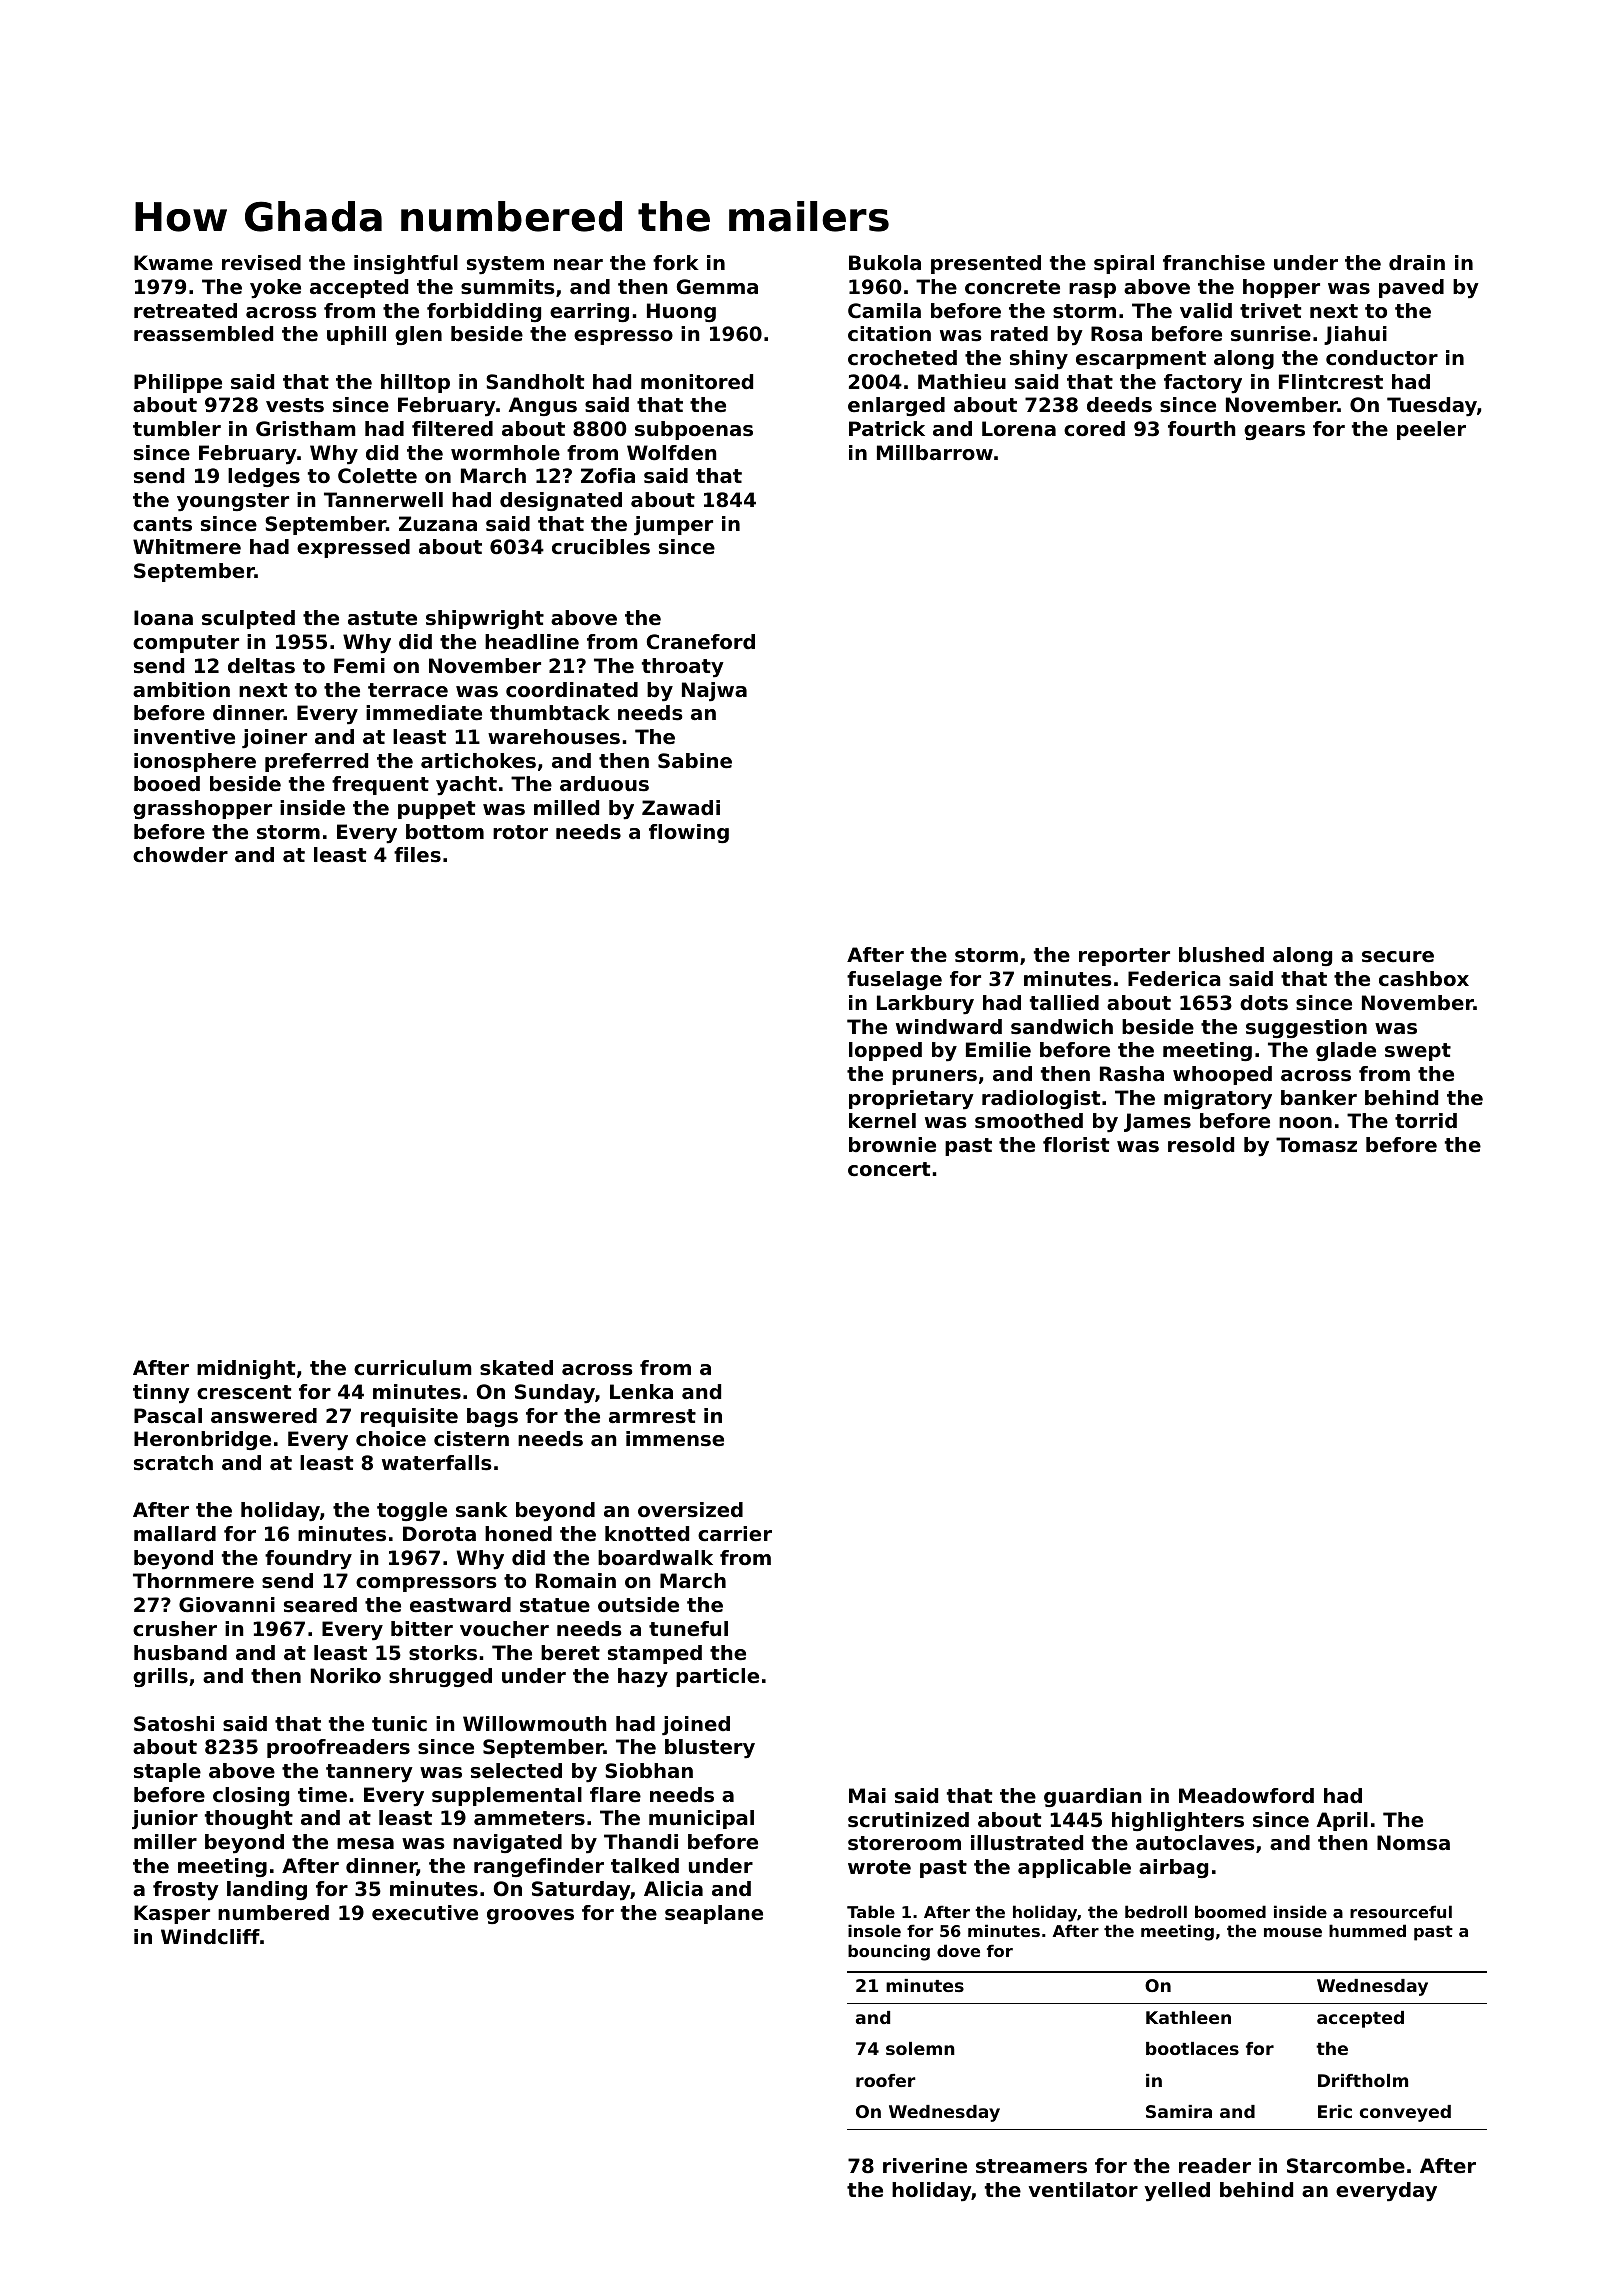  What do you see at coordinates (1405, 2113) in the image?
I see `conveyed` at bounding box center [1405, 2113].
